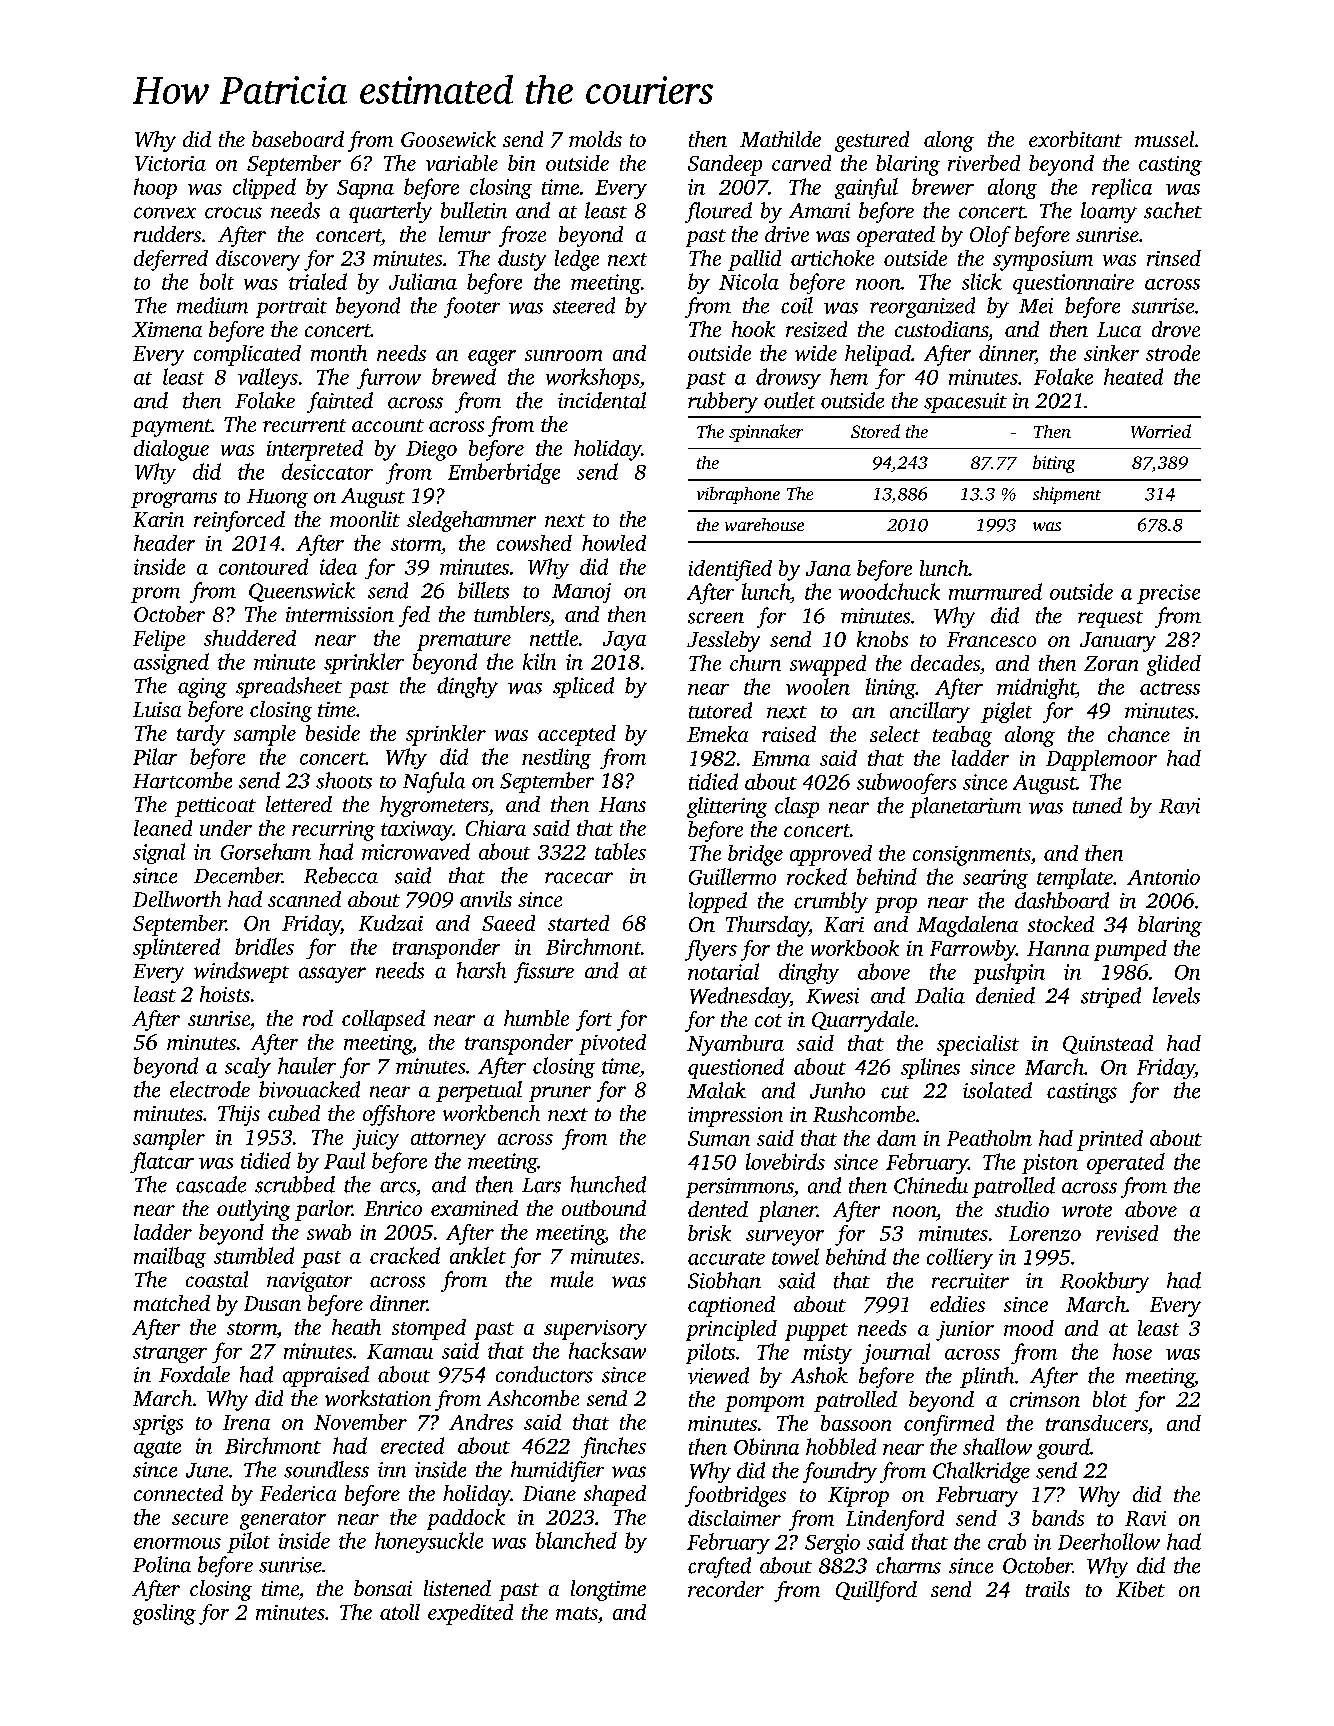 The width and height of the screenshot is (1334, 1726). Describe the element at coordinates (164, 1614) in the screenshot. I see `gosling` at that location.
